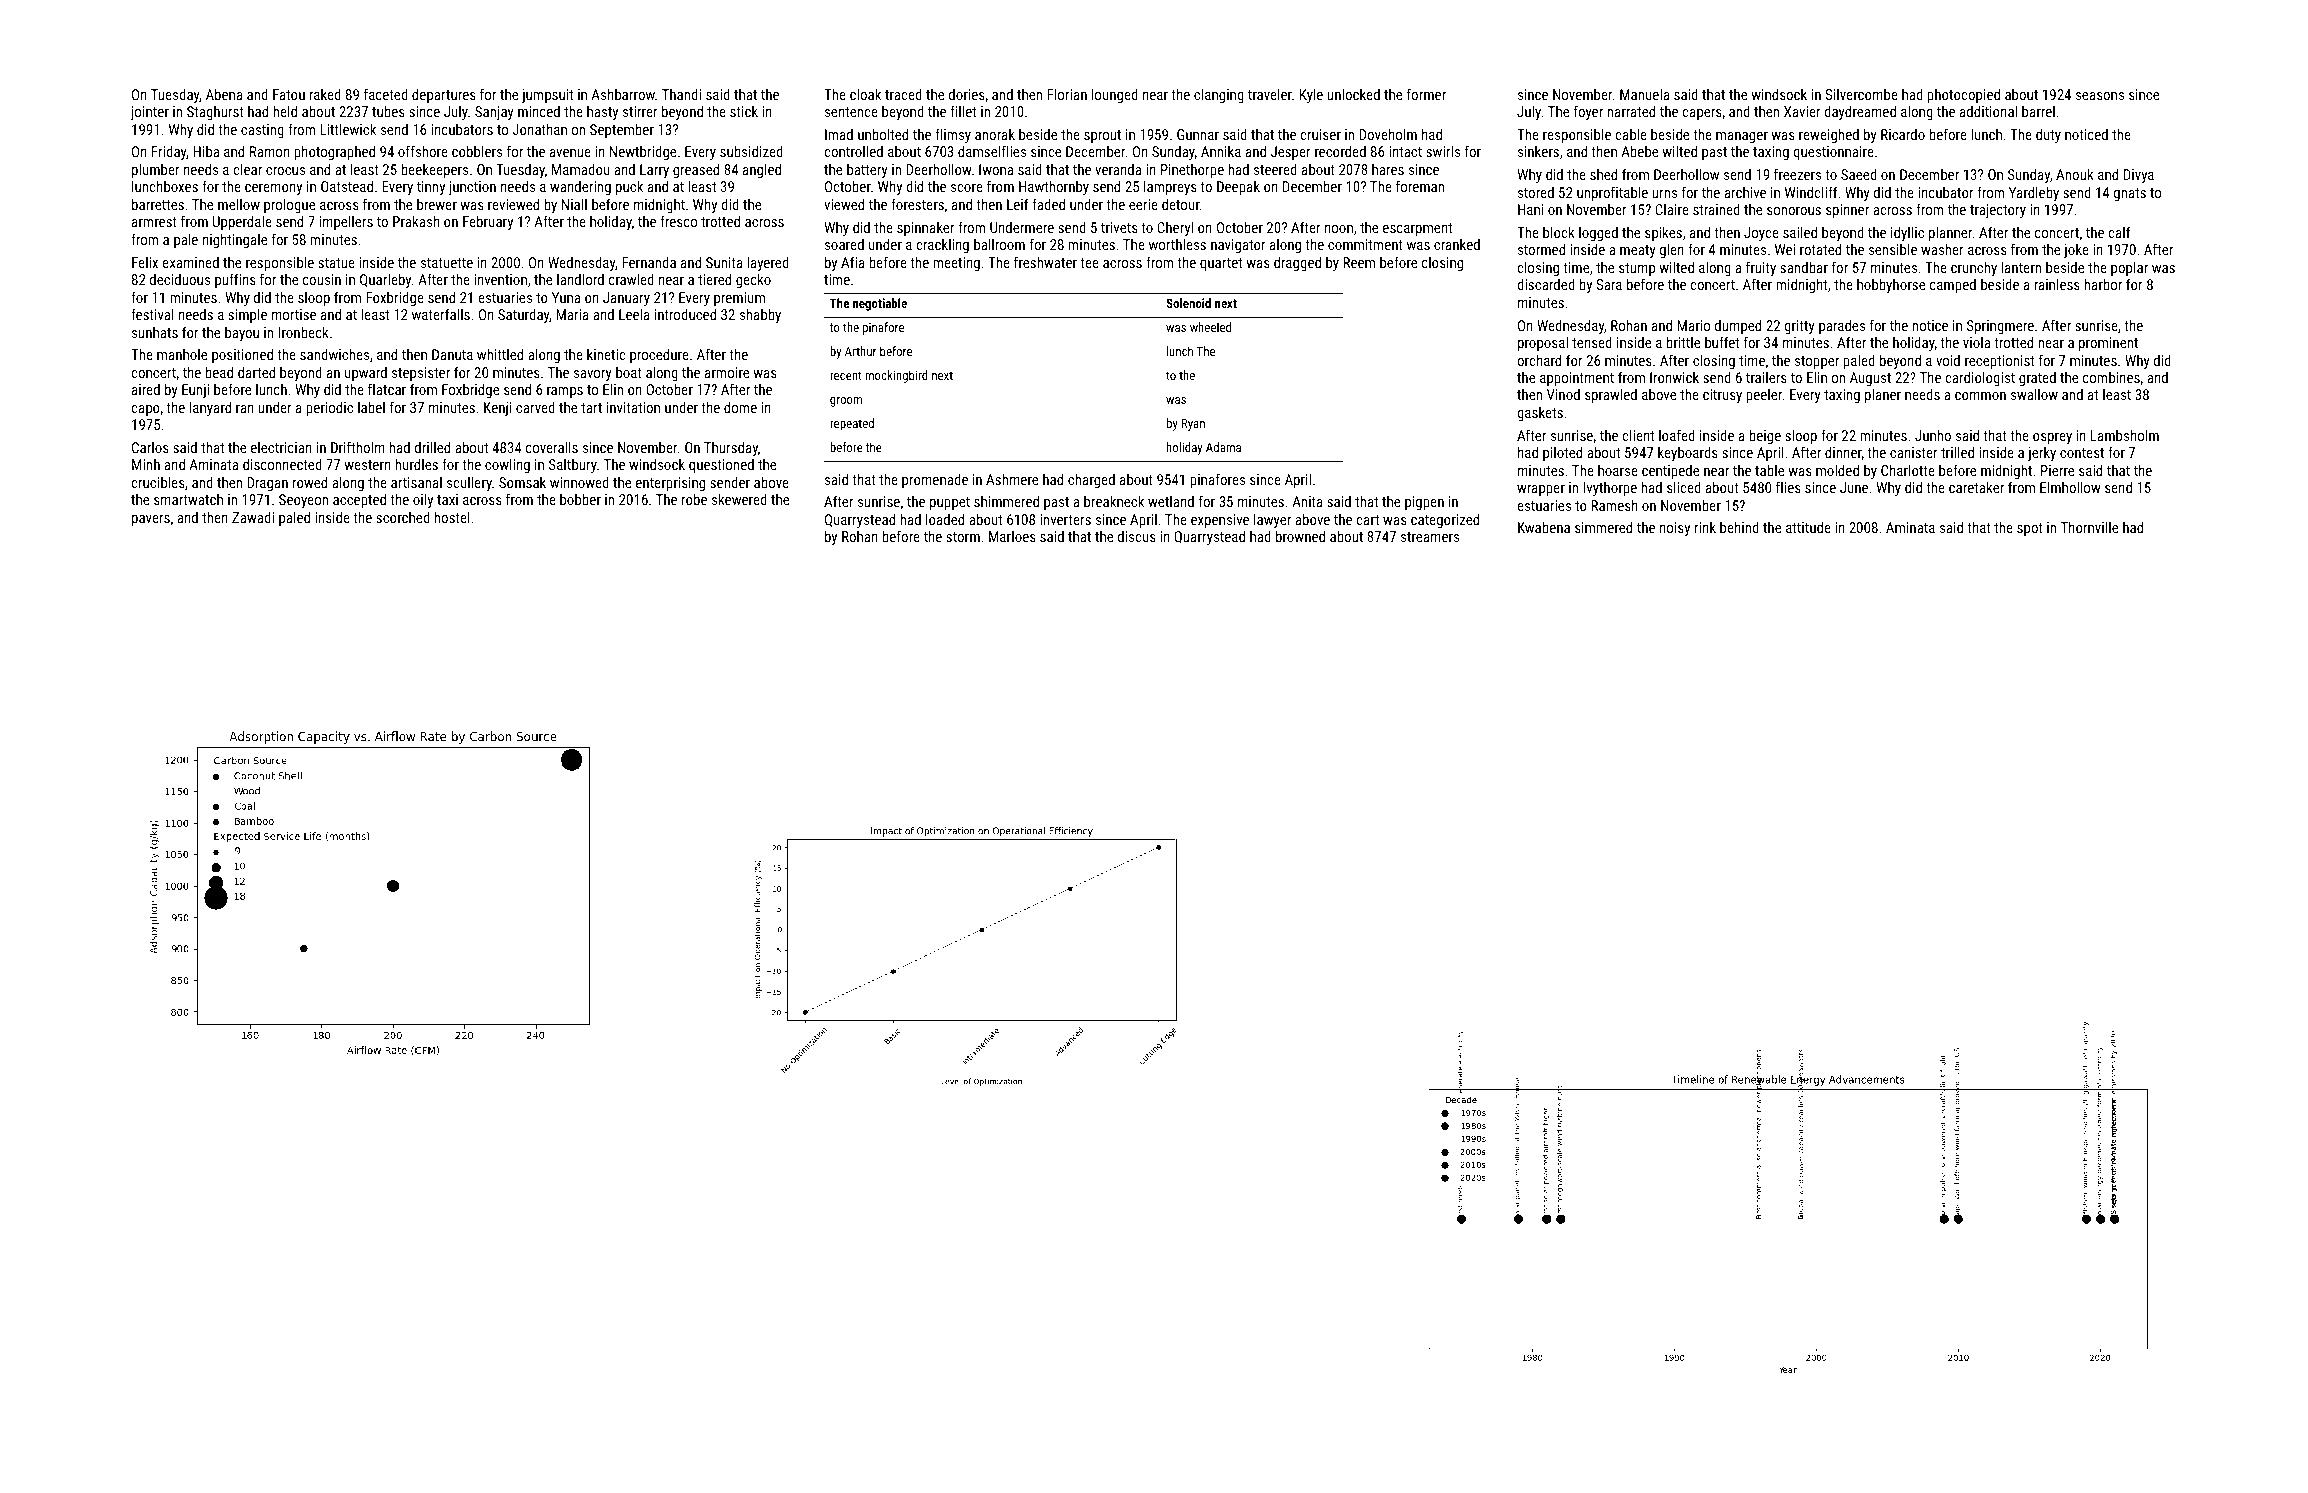 The height and width of the page is (1493, 2308). I want to click on Ryan, so click(1193, 425).
